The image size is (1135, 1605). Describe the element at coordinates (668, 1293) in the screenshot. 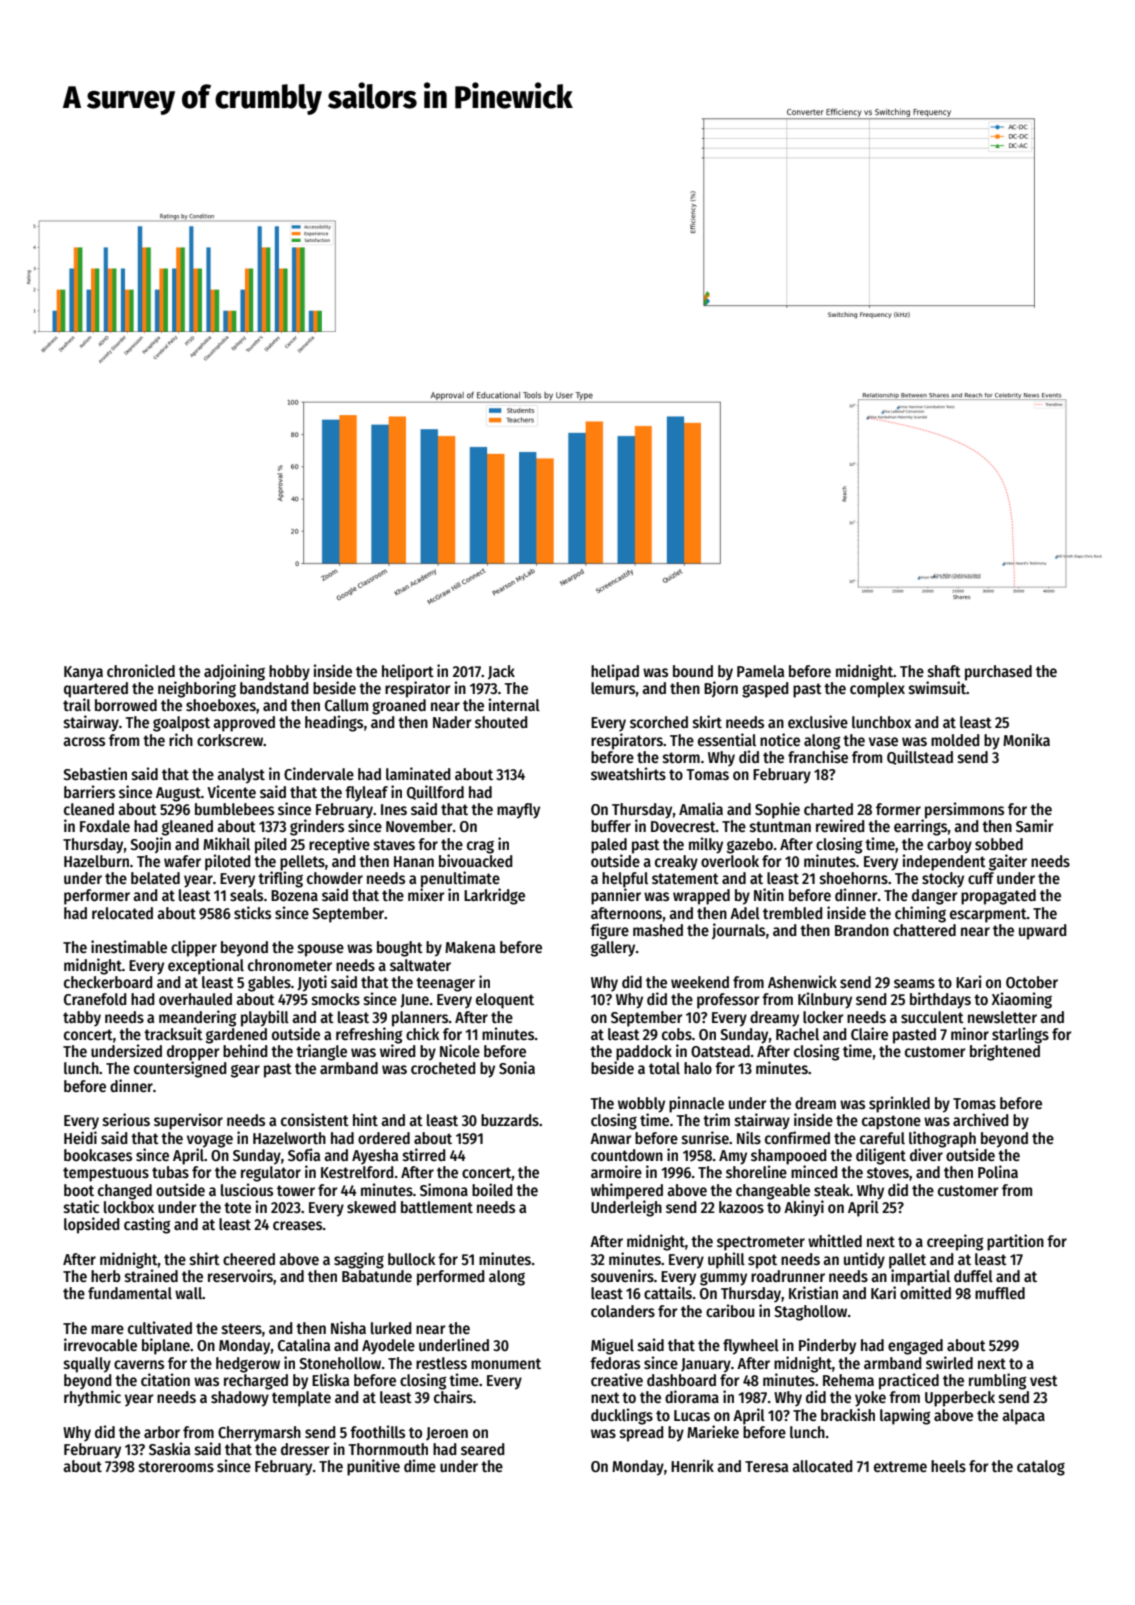

I see `cattails` at that location.
